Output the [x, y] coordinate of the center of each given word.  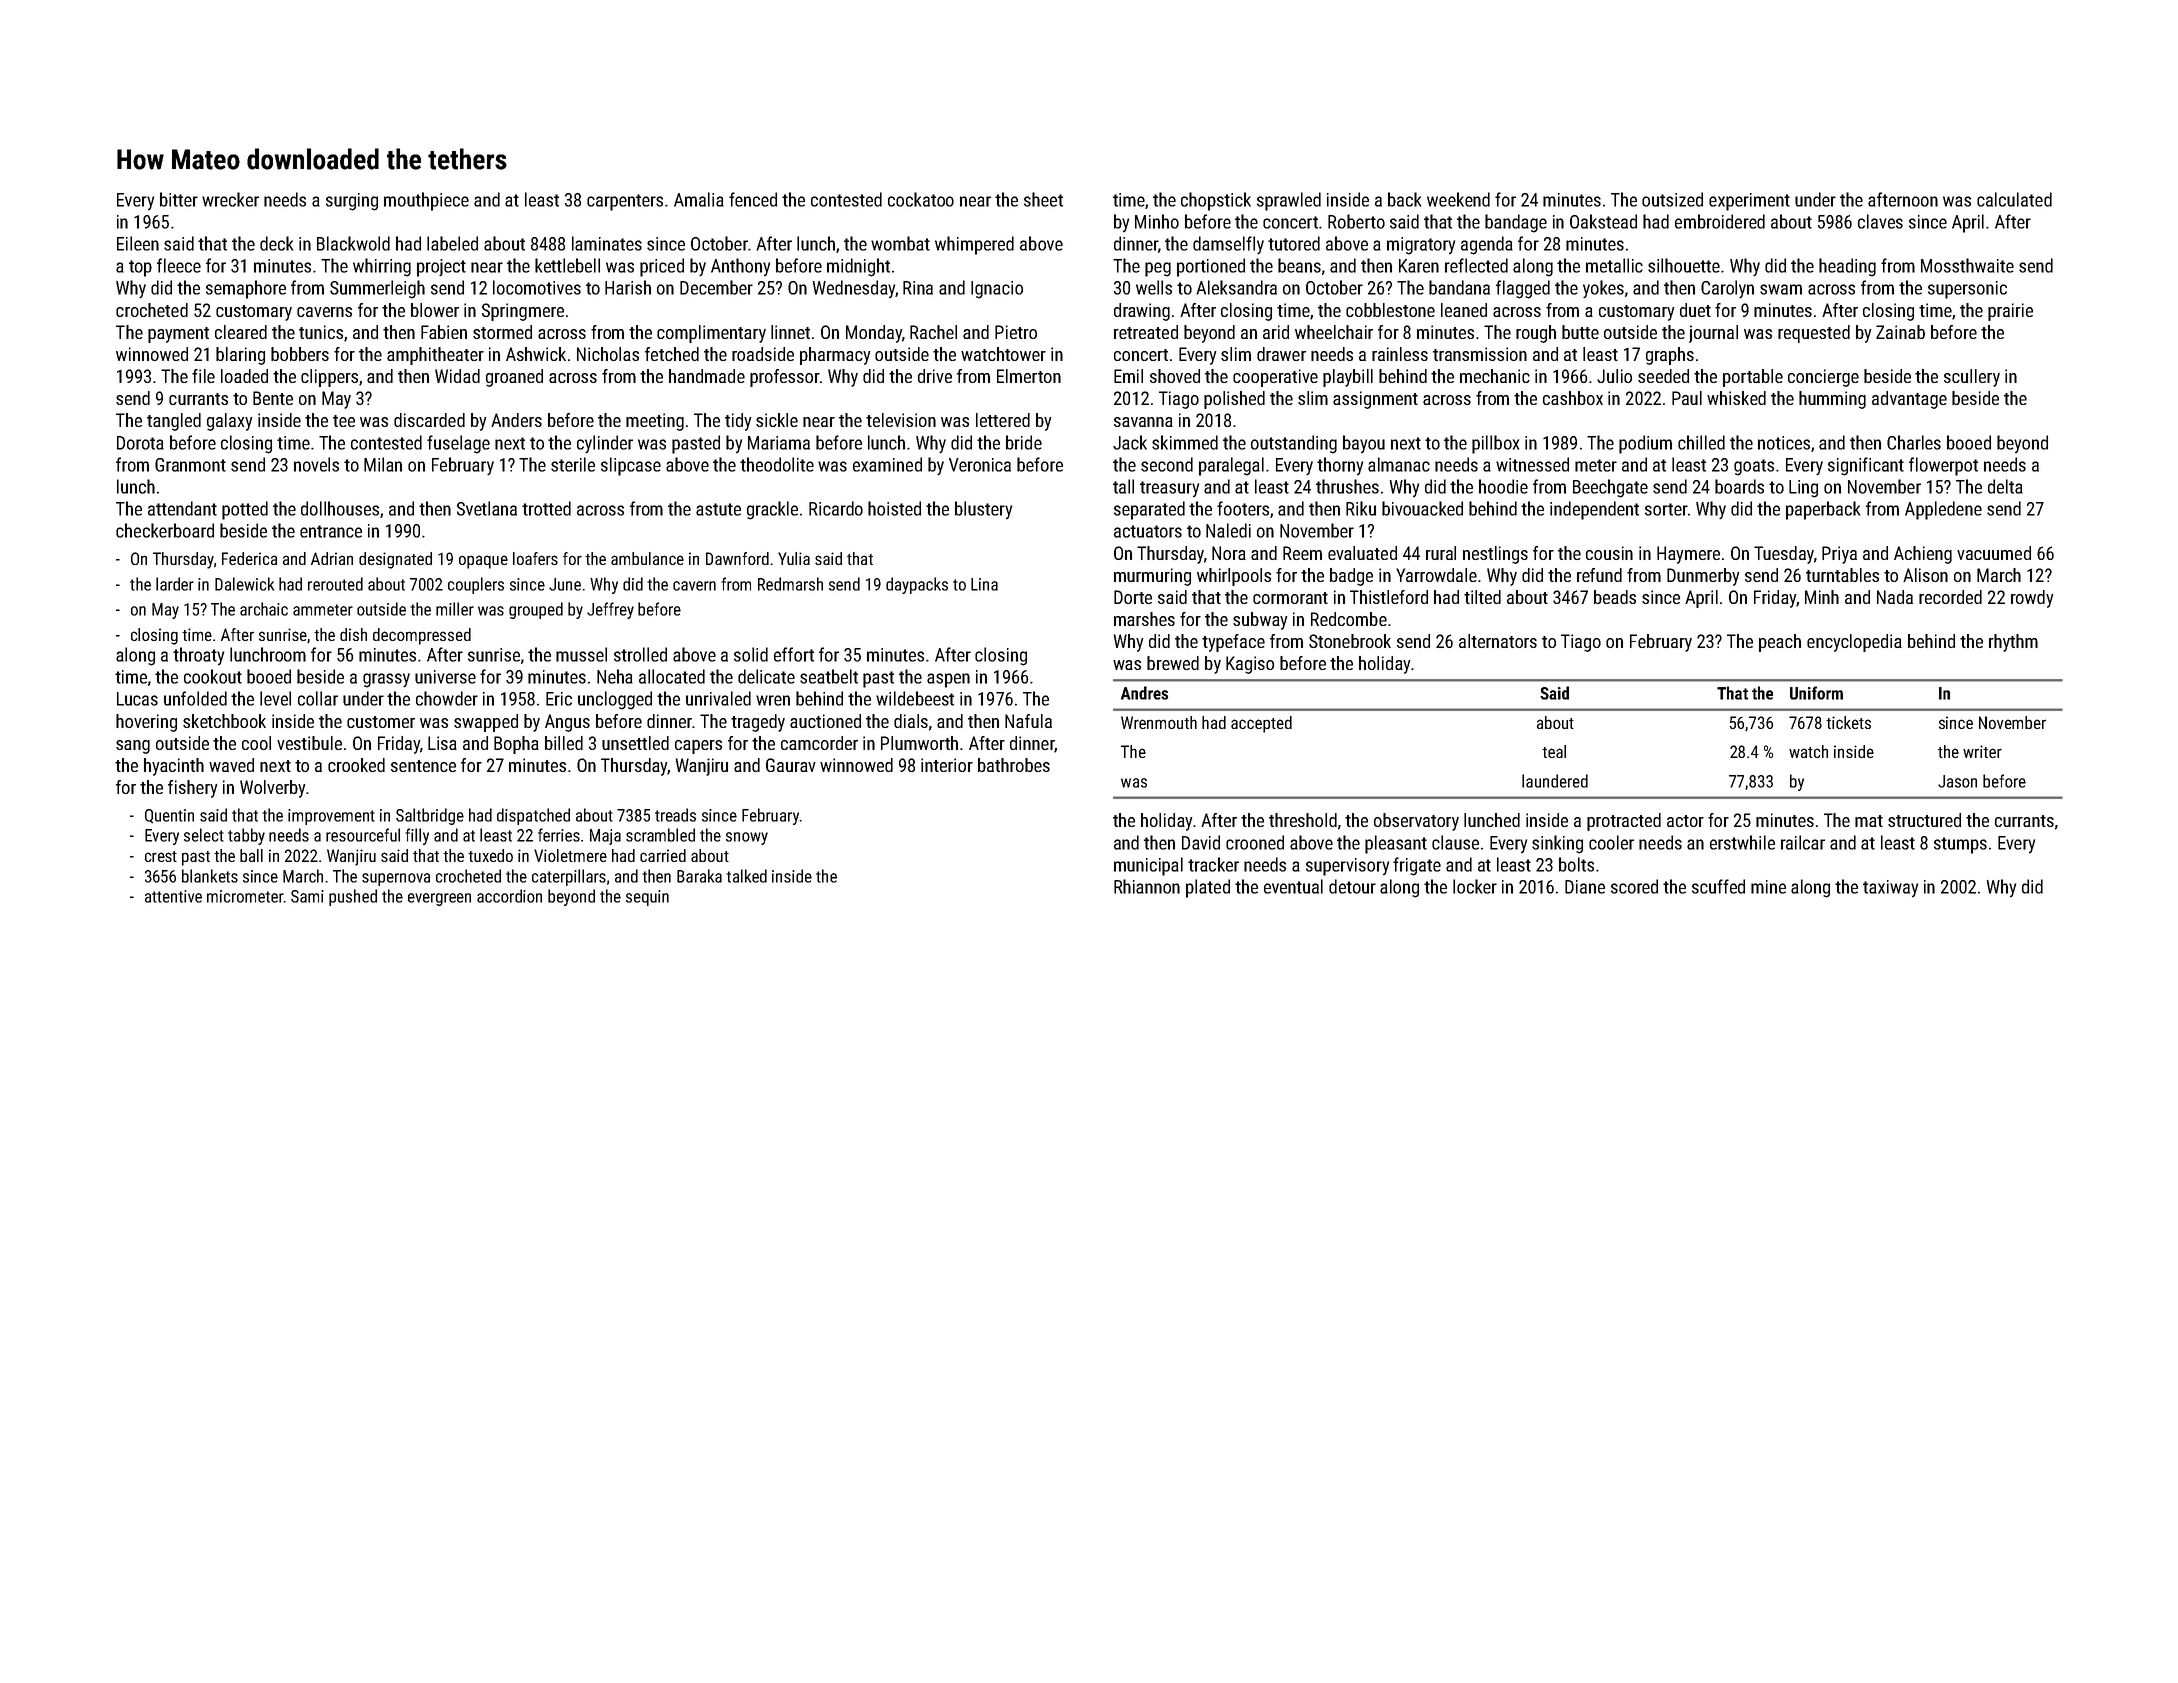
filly [417, 836]
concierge [1823, 378]
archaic [264, 609]
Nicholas [608, 354]
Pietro [1016, 332]
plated [1208, 888]
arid [1276, 332]
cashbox [1573, 398]
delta [2005, 486]
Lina [984, 584]
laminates [607, 243]
